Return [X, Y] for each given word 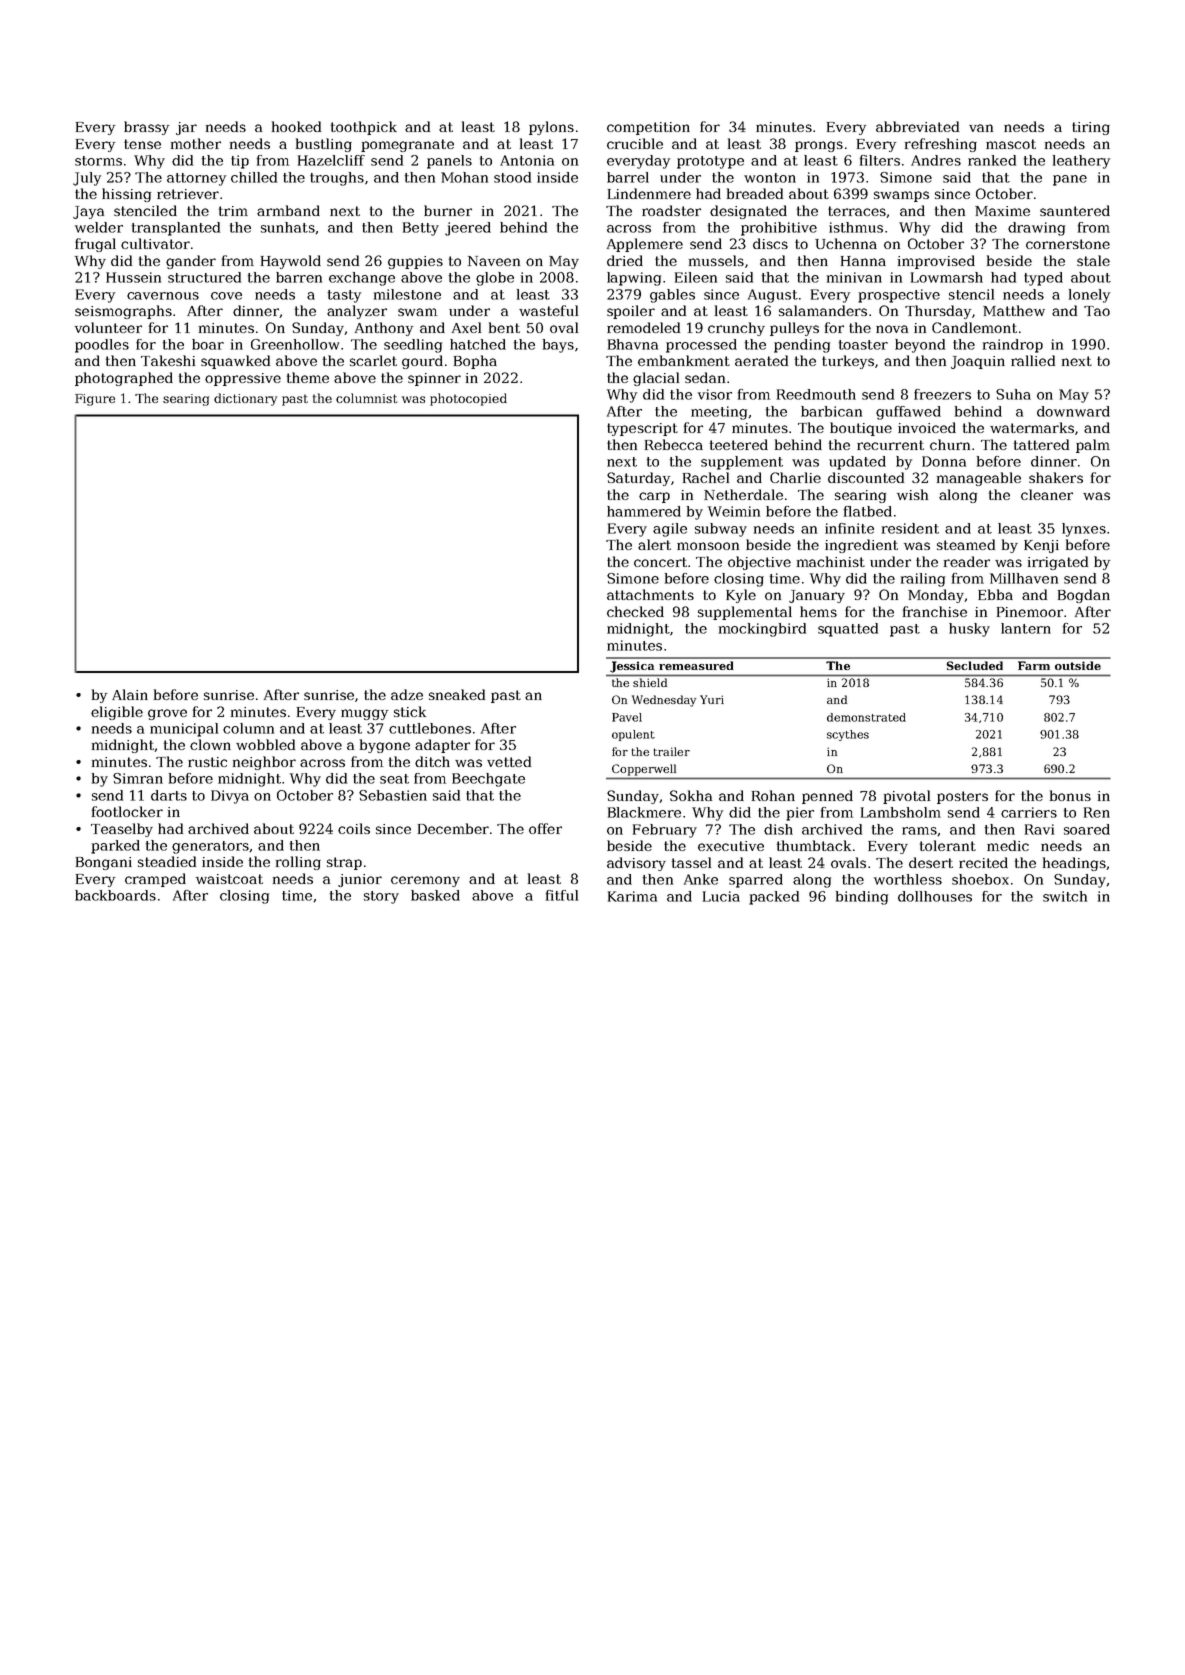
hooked [296, 126]
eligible [117, 713]
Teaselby [122, 830]
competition [648, 128]
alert [654, 544]
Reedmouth [816, 394]
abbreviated [917, 126]
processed [701, 346]
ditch [432, 761]
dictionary [245, 399]
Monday [936, 596]
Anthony [384, 329]
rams [919, 831]
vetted [509, 761]
